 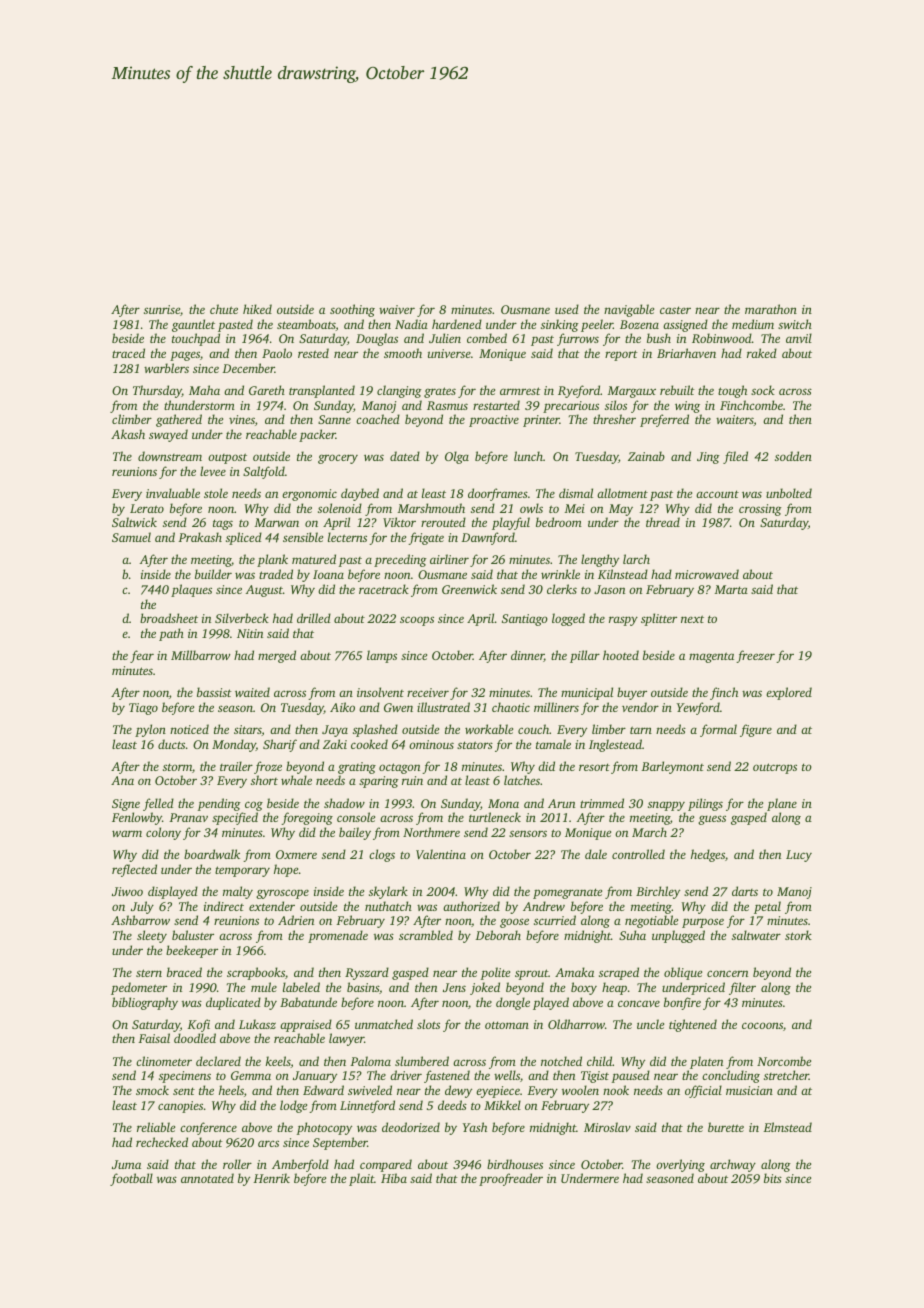 What do you see at coordinates (306, 1025) in the document?
I see `appraised` at bounding box center [306, 1025].
